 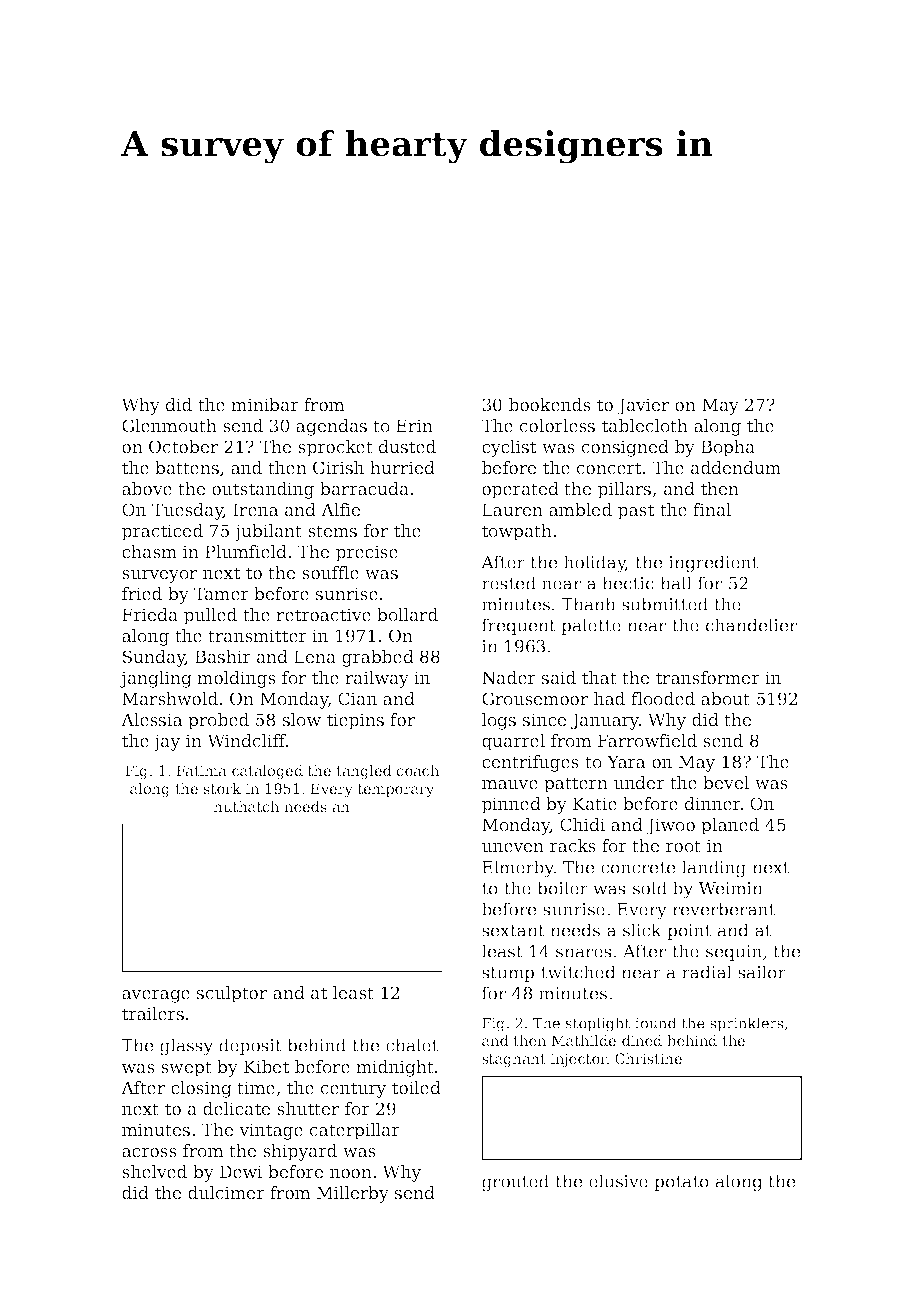 What do you see at coordinates (728, 448) in the screenshot?
I see `Bopha` at bounding box center [728, 448].
